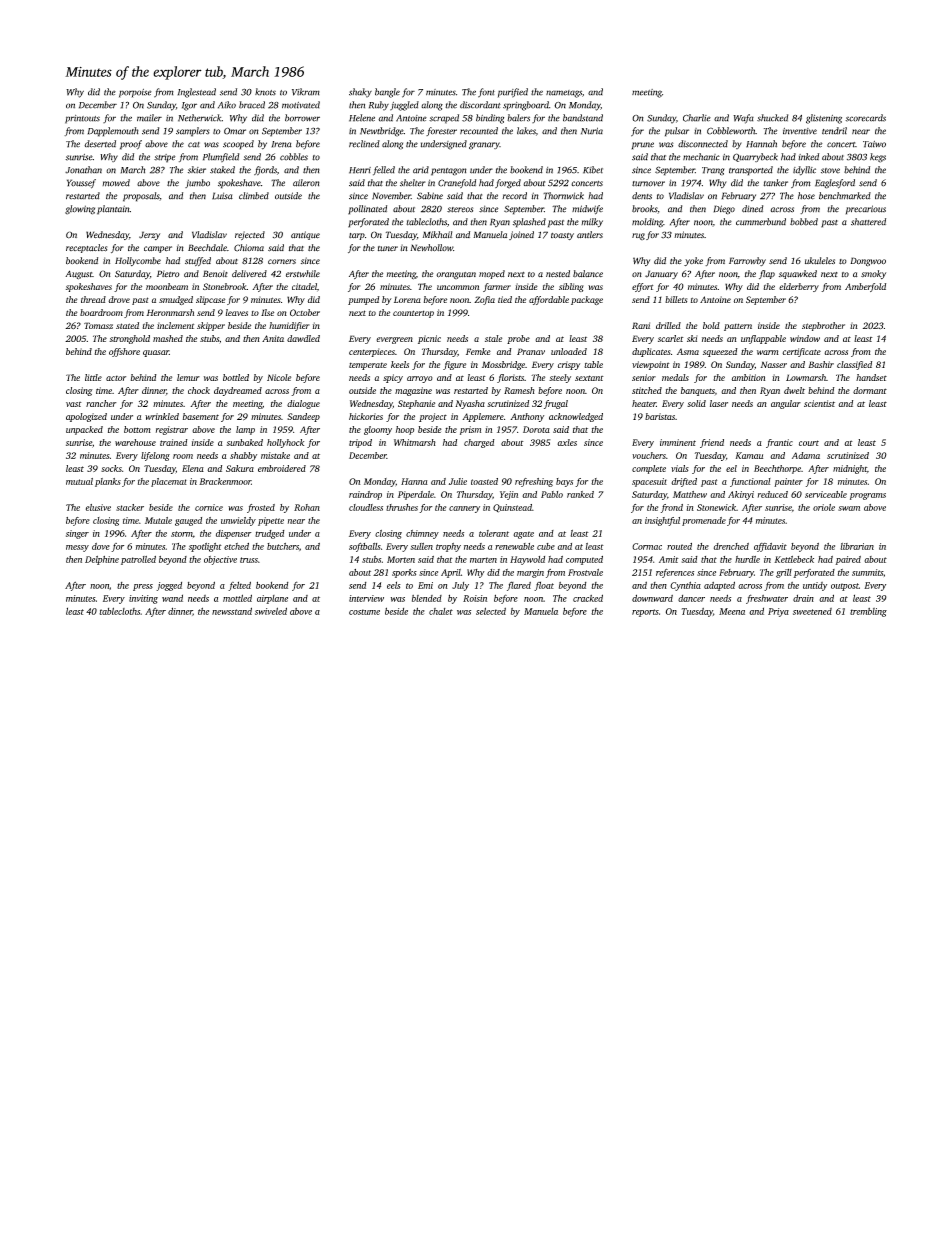 This screenshot has height=1233, width=952. I want to click on friend, so click(712, 443).
